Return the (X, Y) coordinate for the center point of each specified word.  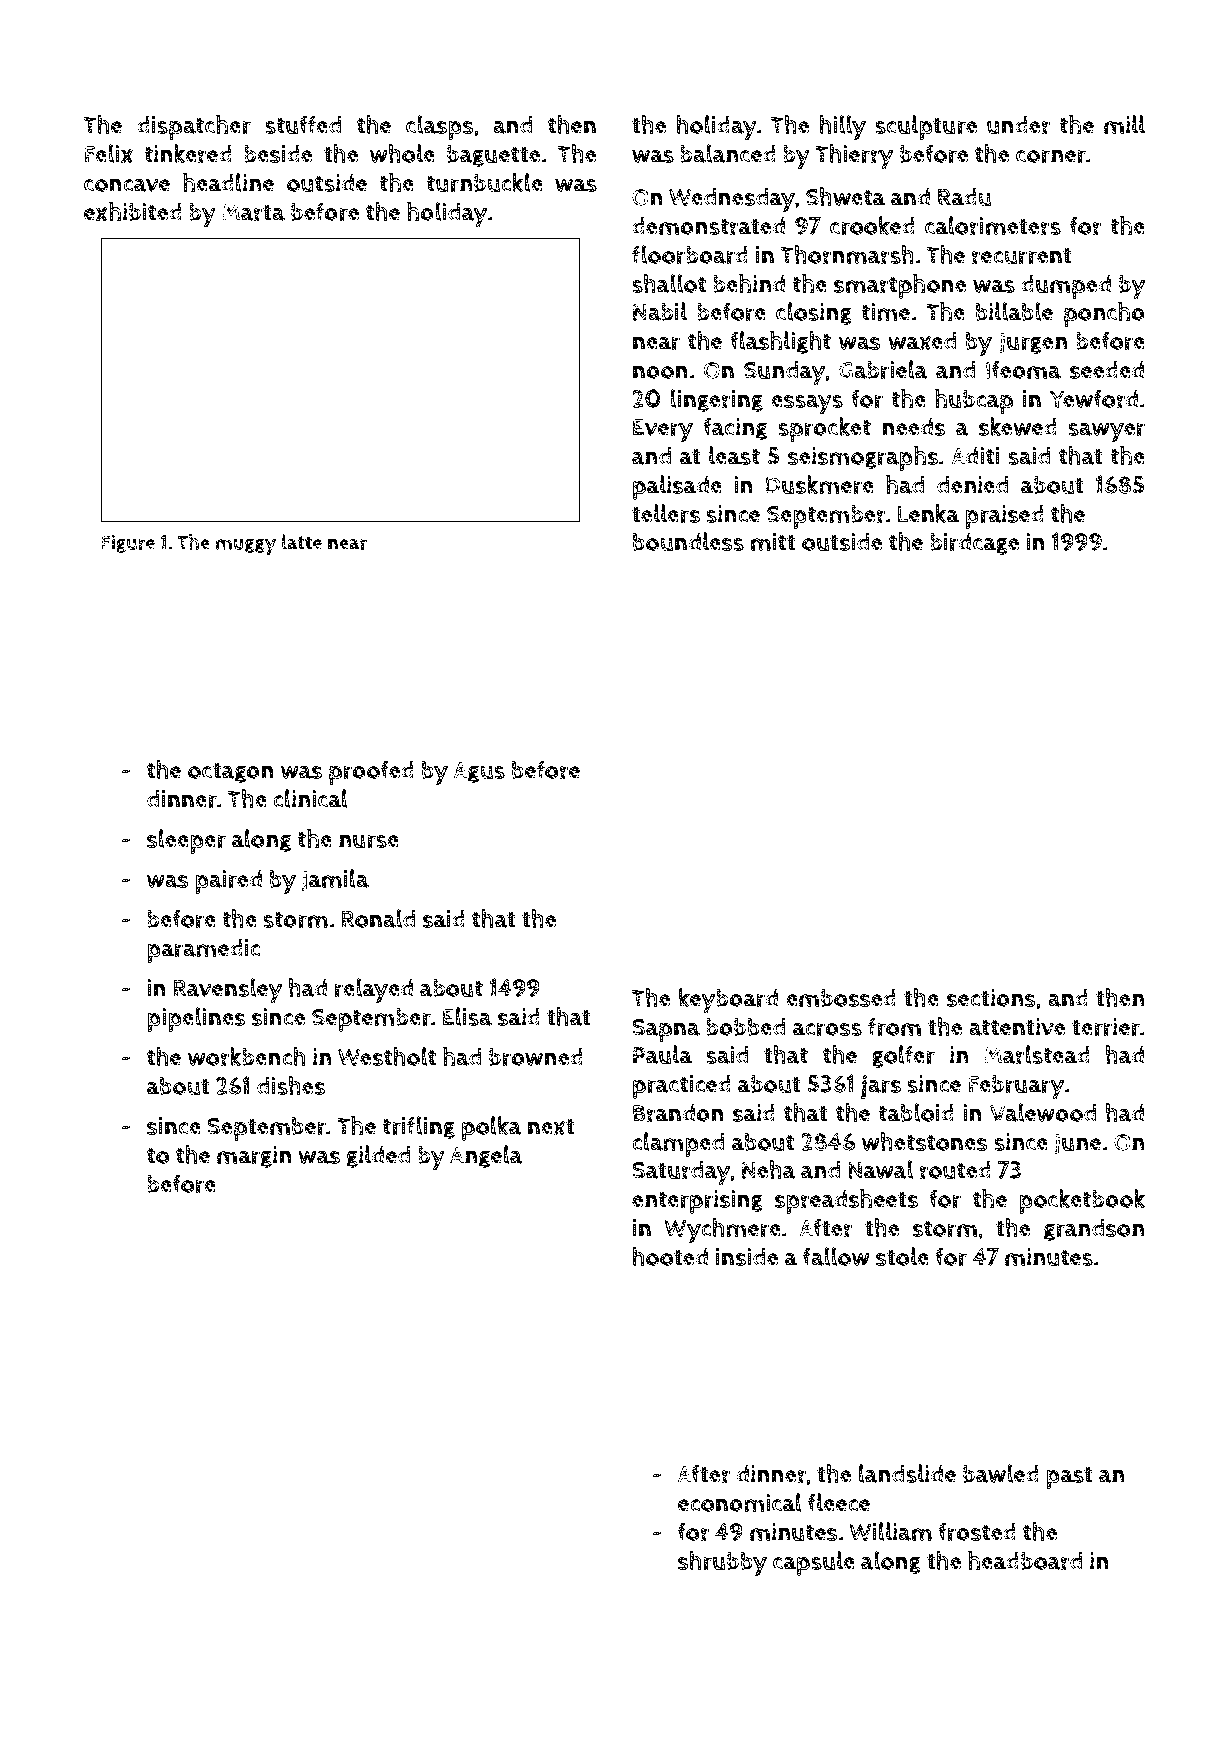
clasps (440, 127)
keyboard (728, 1001)
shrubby (722, 1564)
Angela (486, 1156)
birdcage (974, 544)
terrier (1106, 1027)
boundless (688, 541)
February (1017, 1087)
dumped (1066, 287)
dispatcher (194, 127)
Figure (128, 544)
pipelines (196, 1019)
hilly (842, 128)
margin (254, 1157)
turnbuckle (484, 183)
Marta (253, 212)
